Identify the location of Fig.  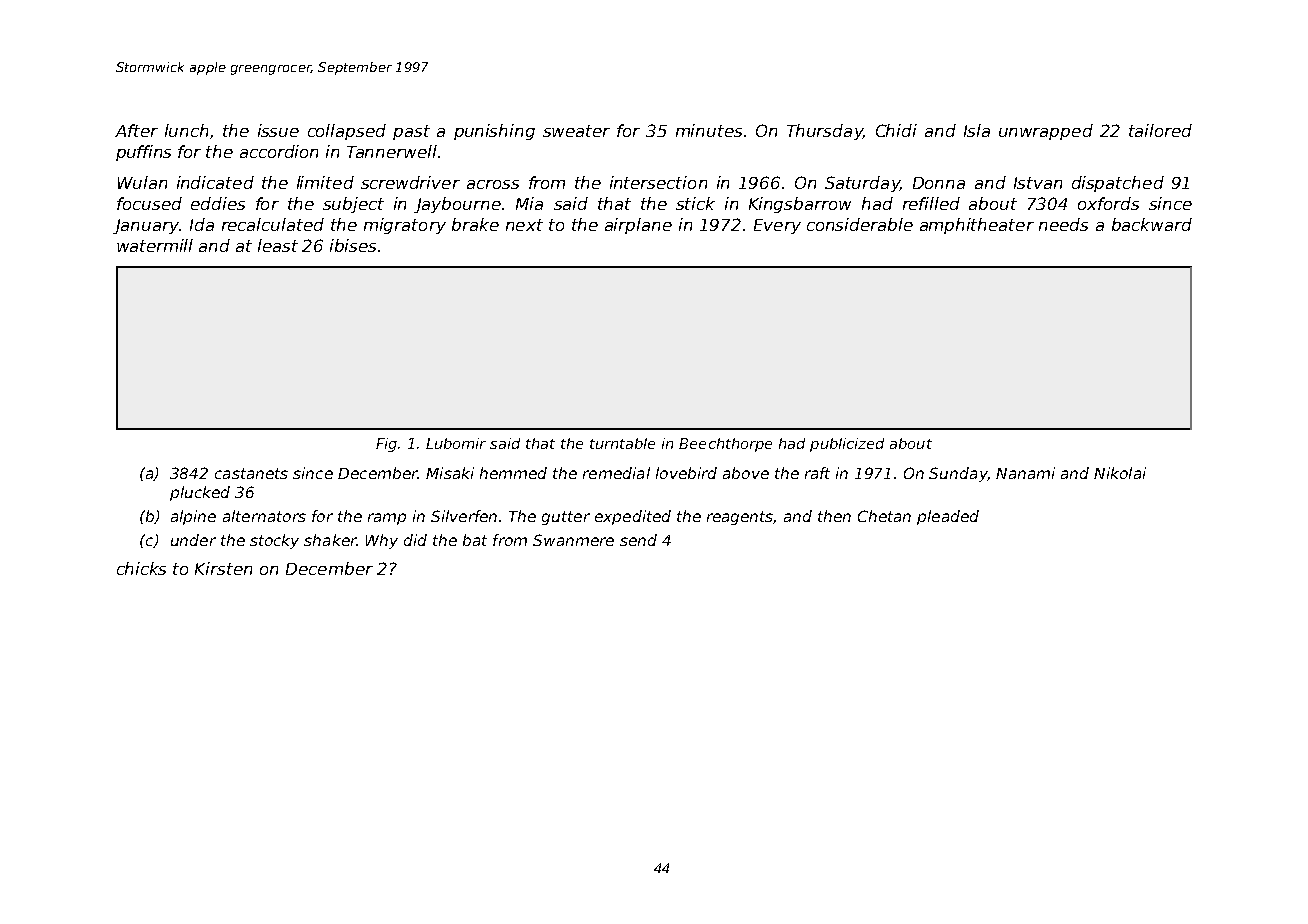
(386, 445).
